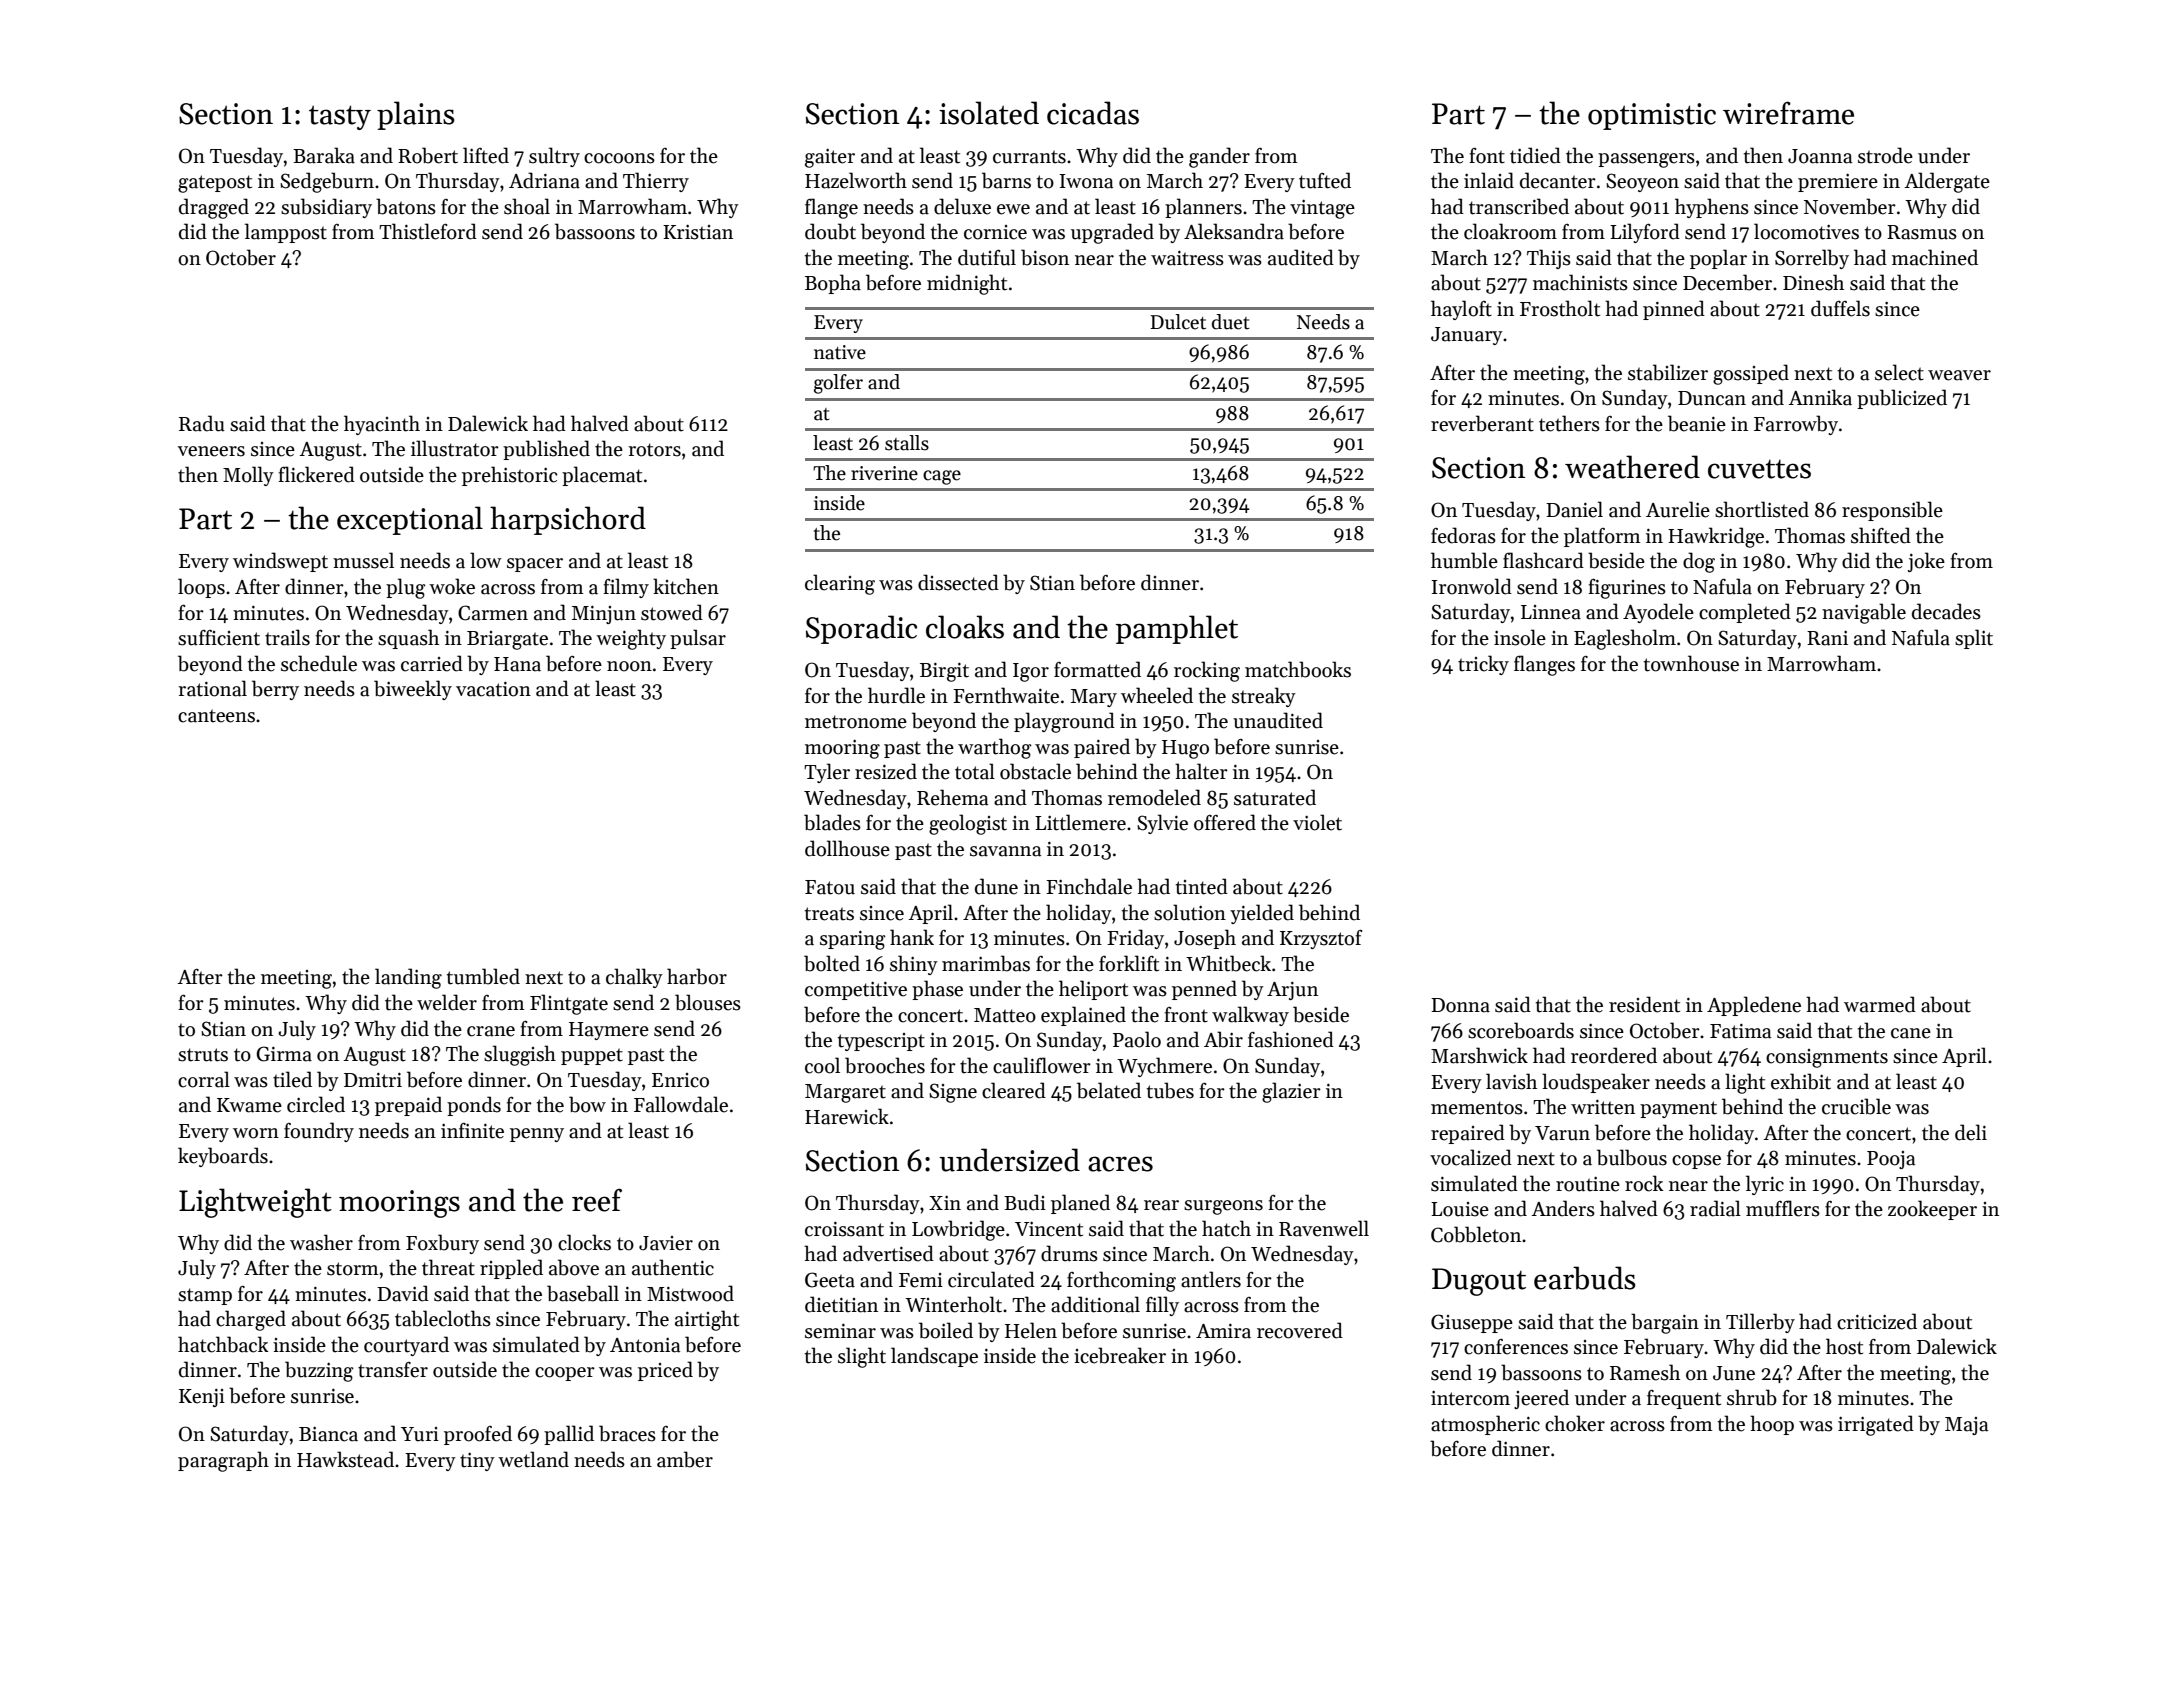 This screenshot has height=1683, width=2178. What do you see at coordinates (214, 208) in the screenshot?
I see `dragged` at bounding box center [214, 208].
